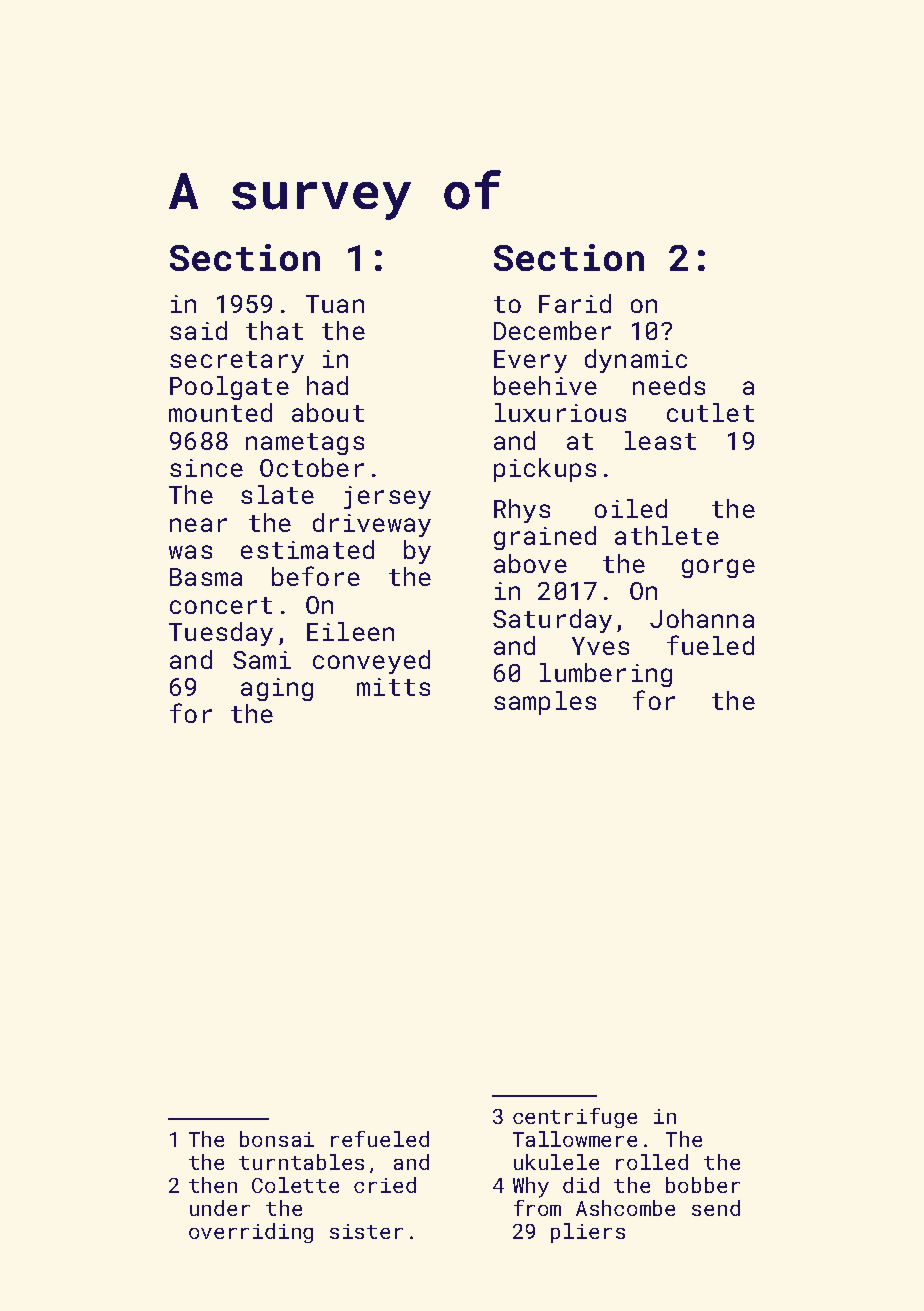 The width and height of the image is (924, 1311). What do you see at coordinates (277, 1139) in the image?
I see `bonsai` at bounding box center [277, 1139].
